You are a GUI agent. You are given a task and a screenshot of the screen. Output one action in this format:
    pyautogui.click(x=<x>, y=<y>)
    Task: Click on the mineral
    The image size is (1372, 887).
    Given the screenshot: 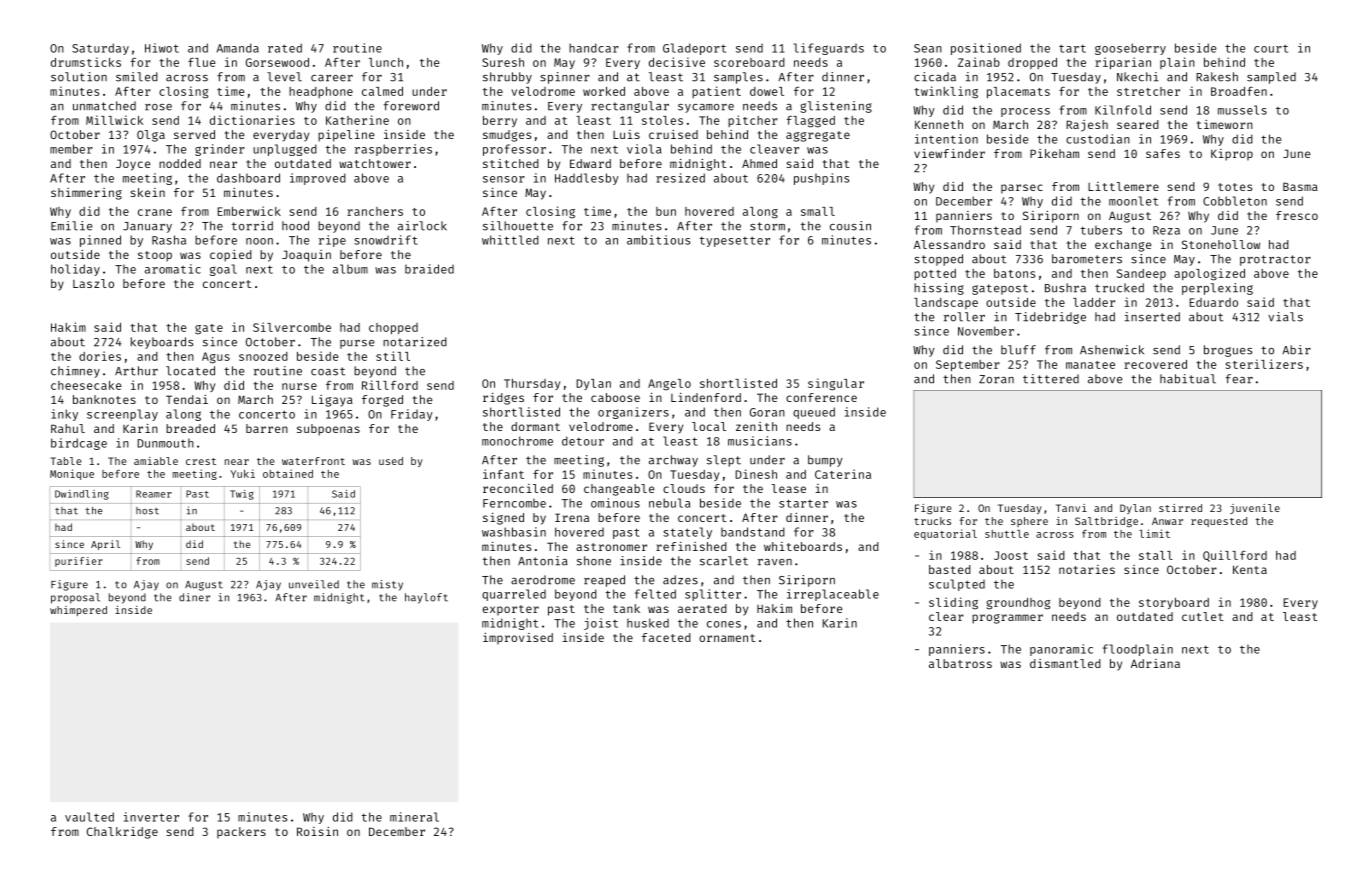 What is the action you would take?
    pyautogui.click(x=414, y=817)
